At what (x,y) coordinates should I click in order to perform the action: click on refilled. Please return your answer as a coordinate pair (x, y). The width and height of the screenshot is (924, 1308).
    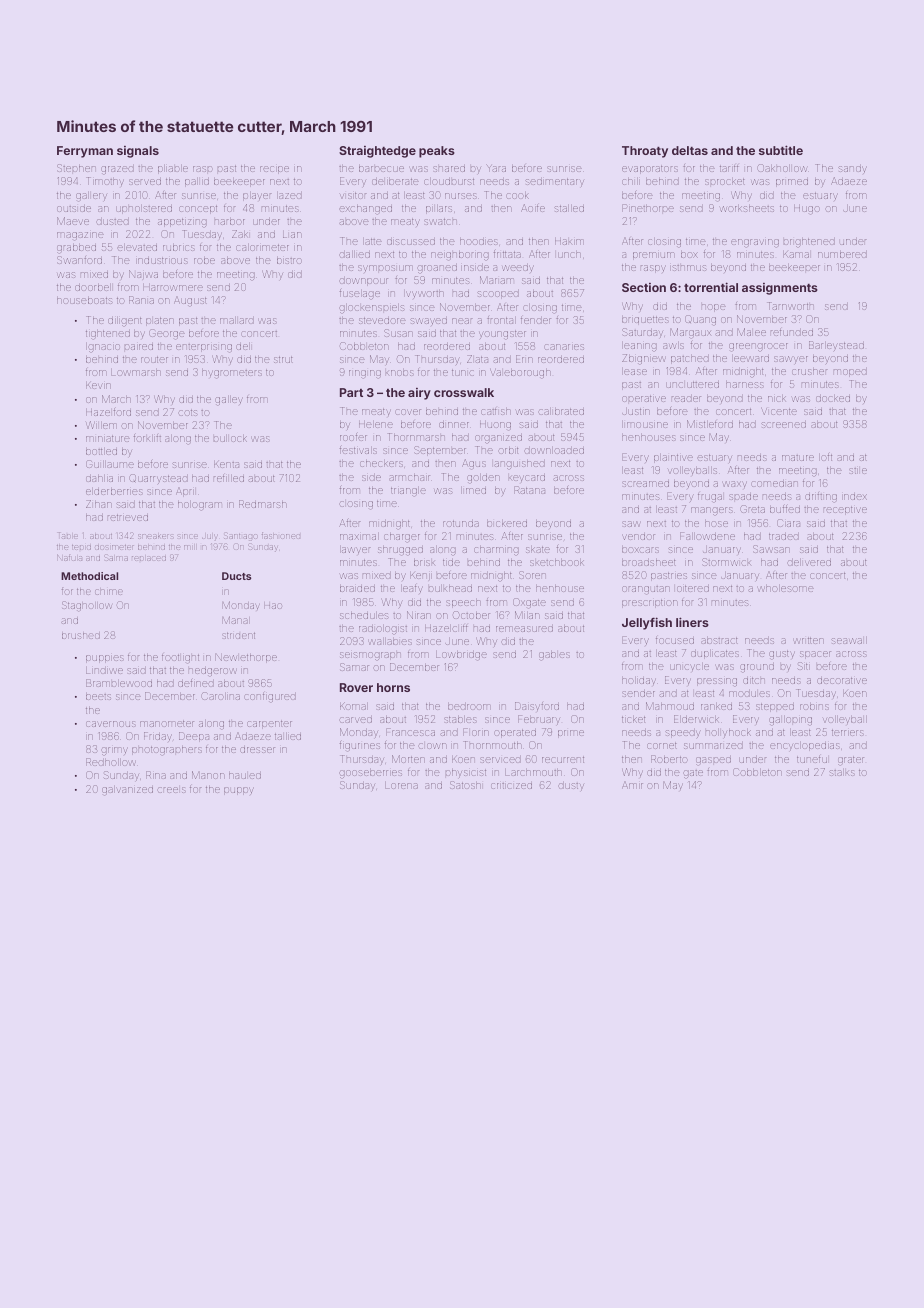
    Looking at the image, I should click on (229, 478).
